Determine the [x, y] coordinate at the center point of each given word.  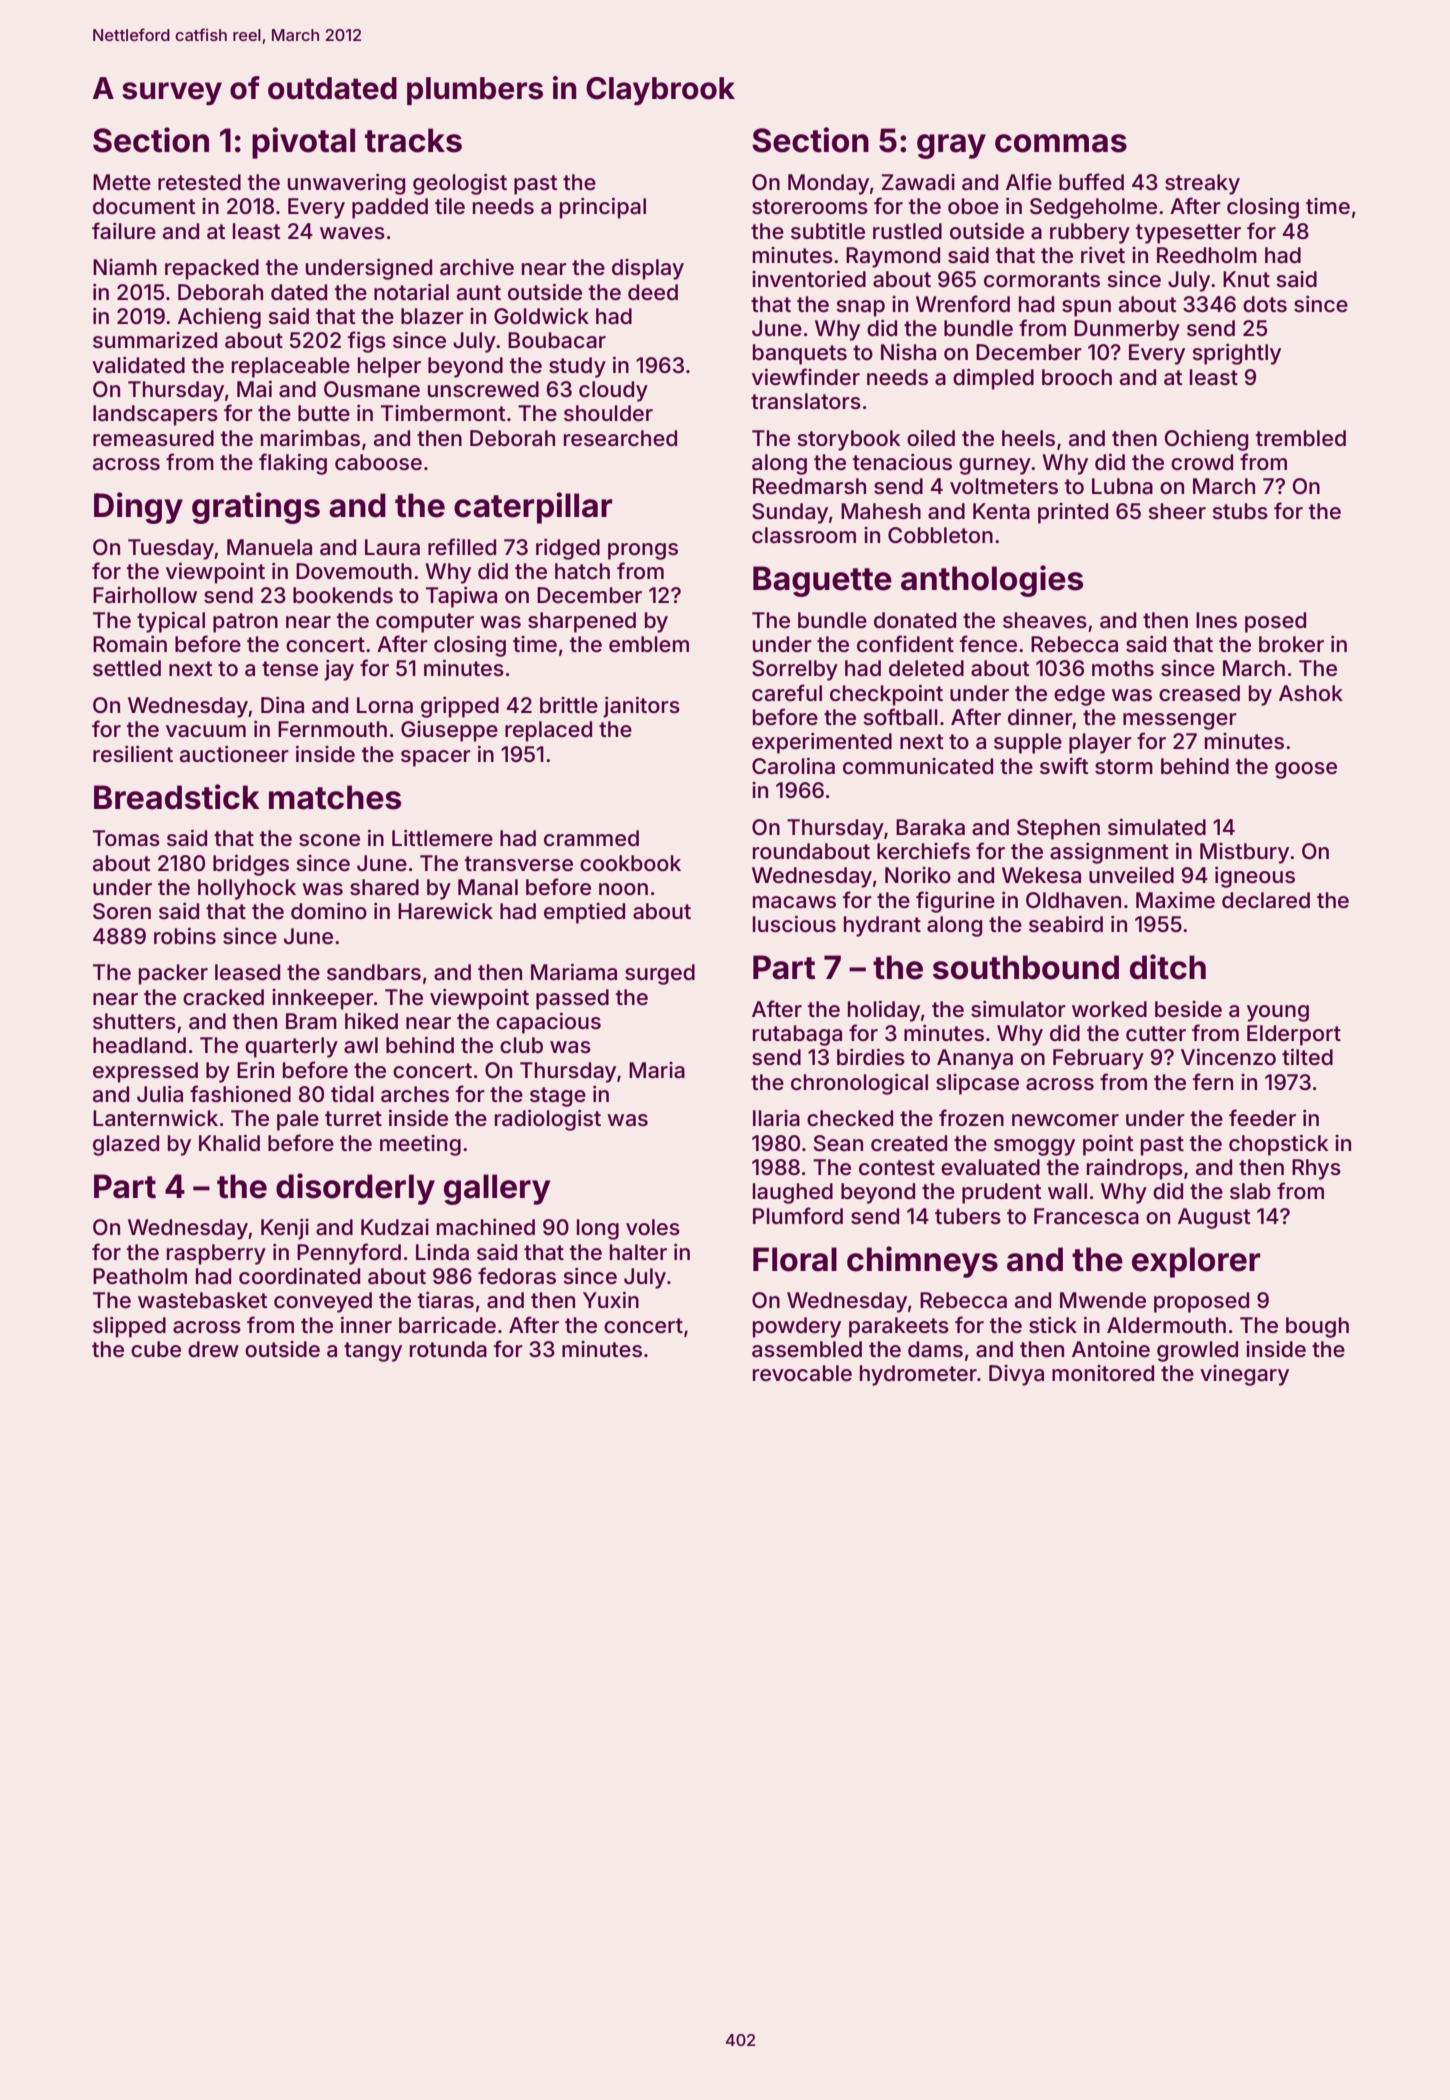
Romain [130, 644]
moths [1123, 668]
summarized [155, 340]
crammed [591, 838]
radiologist [548, 1120]
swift [1064, 765]
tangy [373, 1352]
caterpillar [533, 508]
